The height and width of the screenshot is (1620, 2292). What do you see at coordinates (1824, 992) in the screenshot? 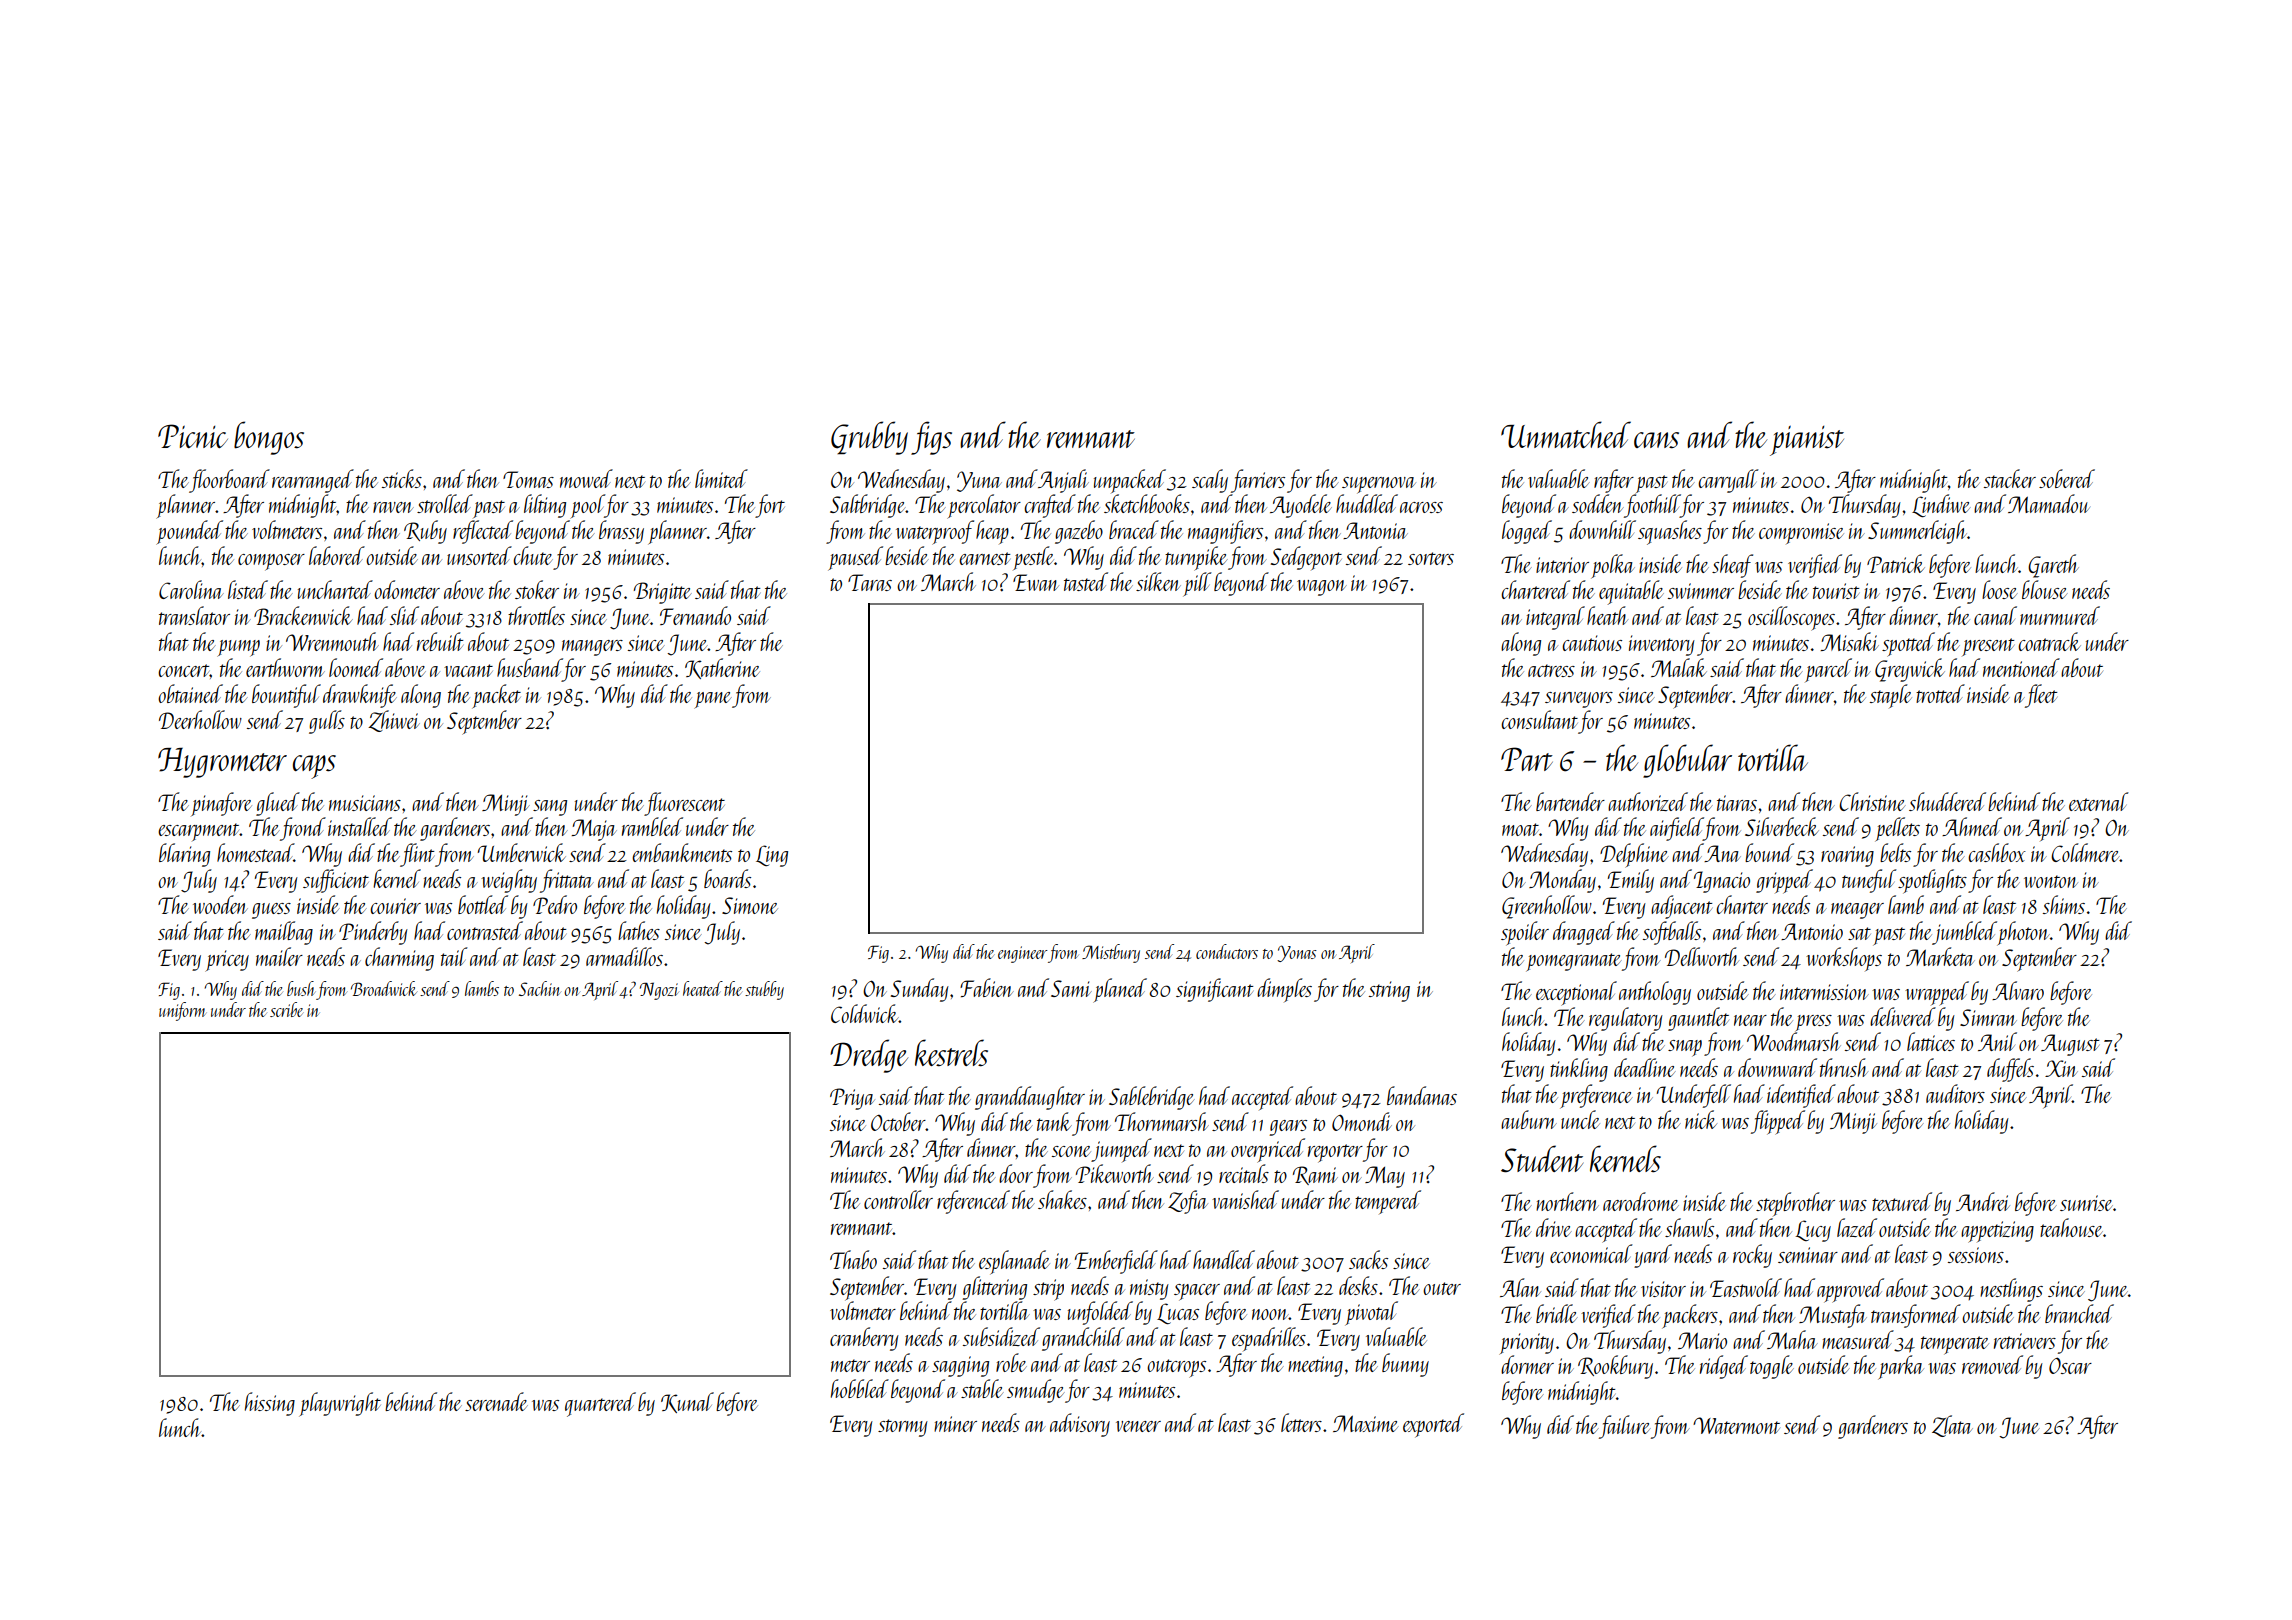
I see `intermission` at bounding box center [1824, 992].
